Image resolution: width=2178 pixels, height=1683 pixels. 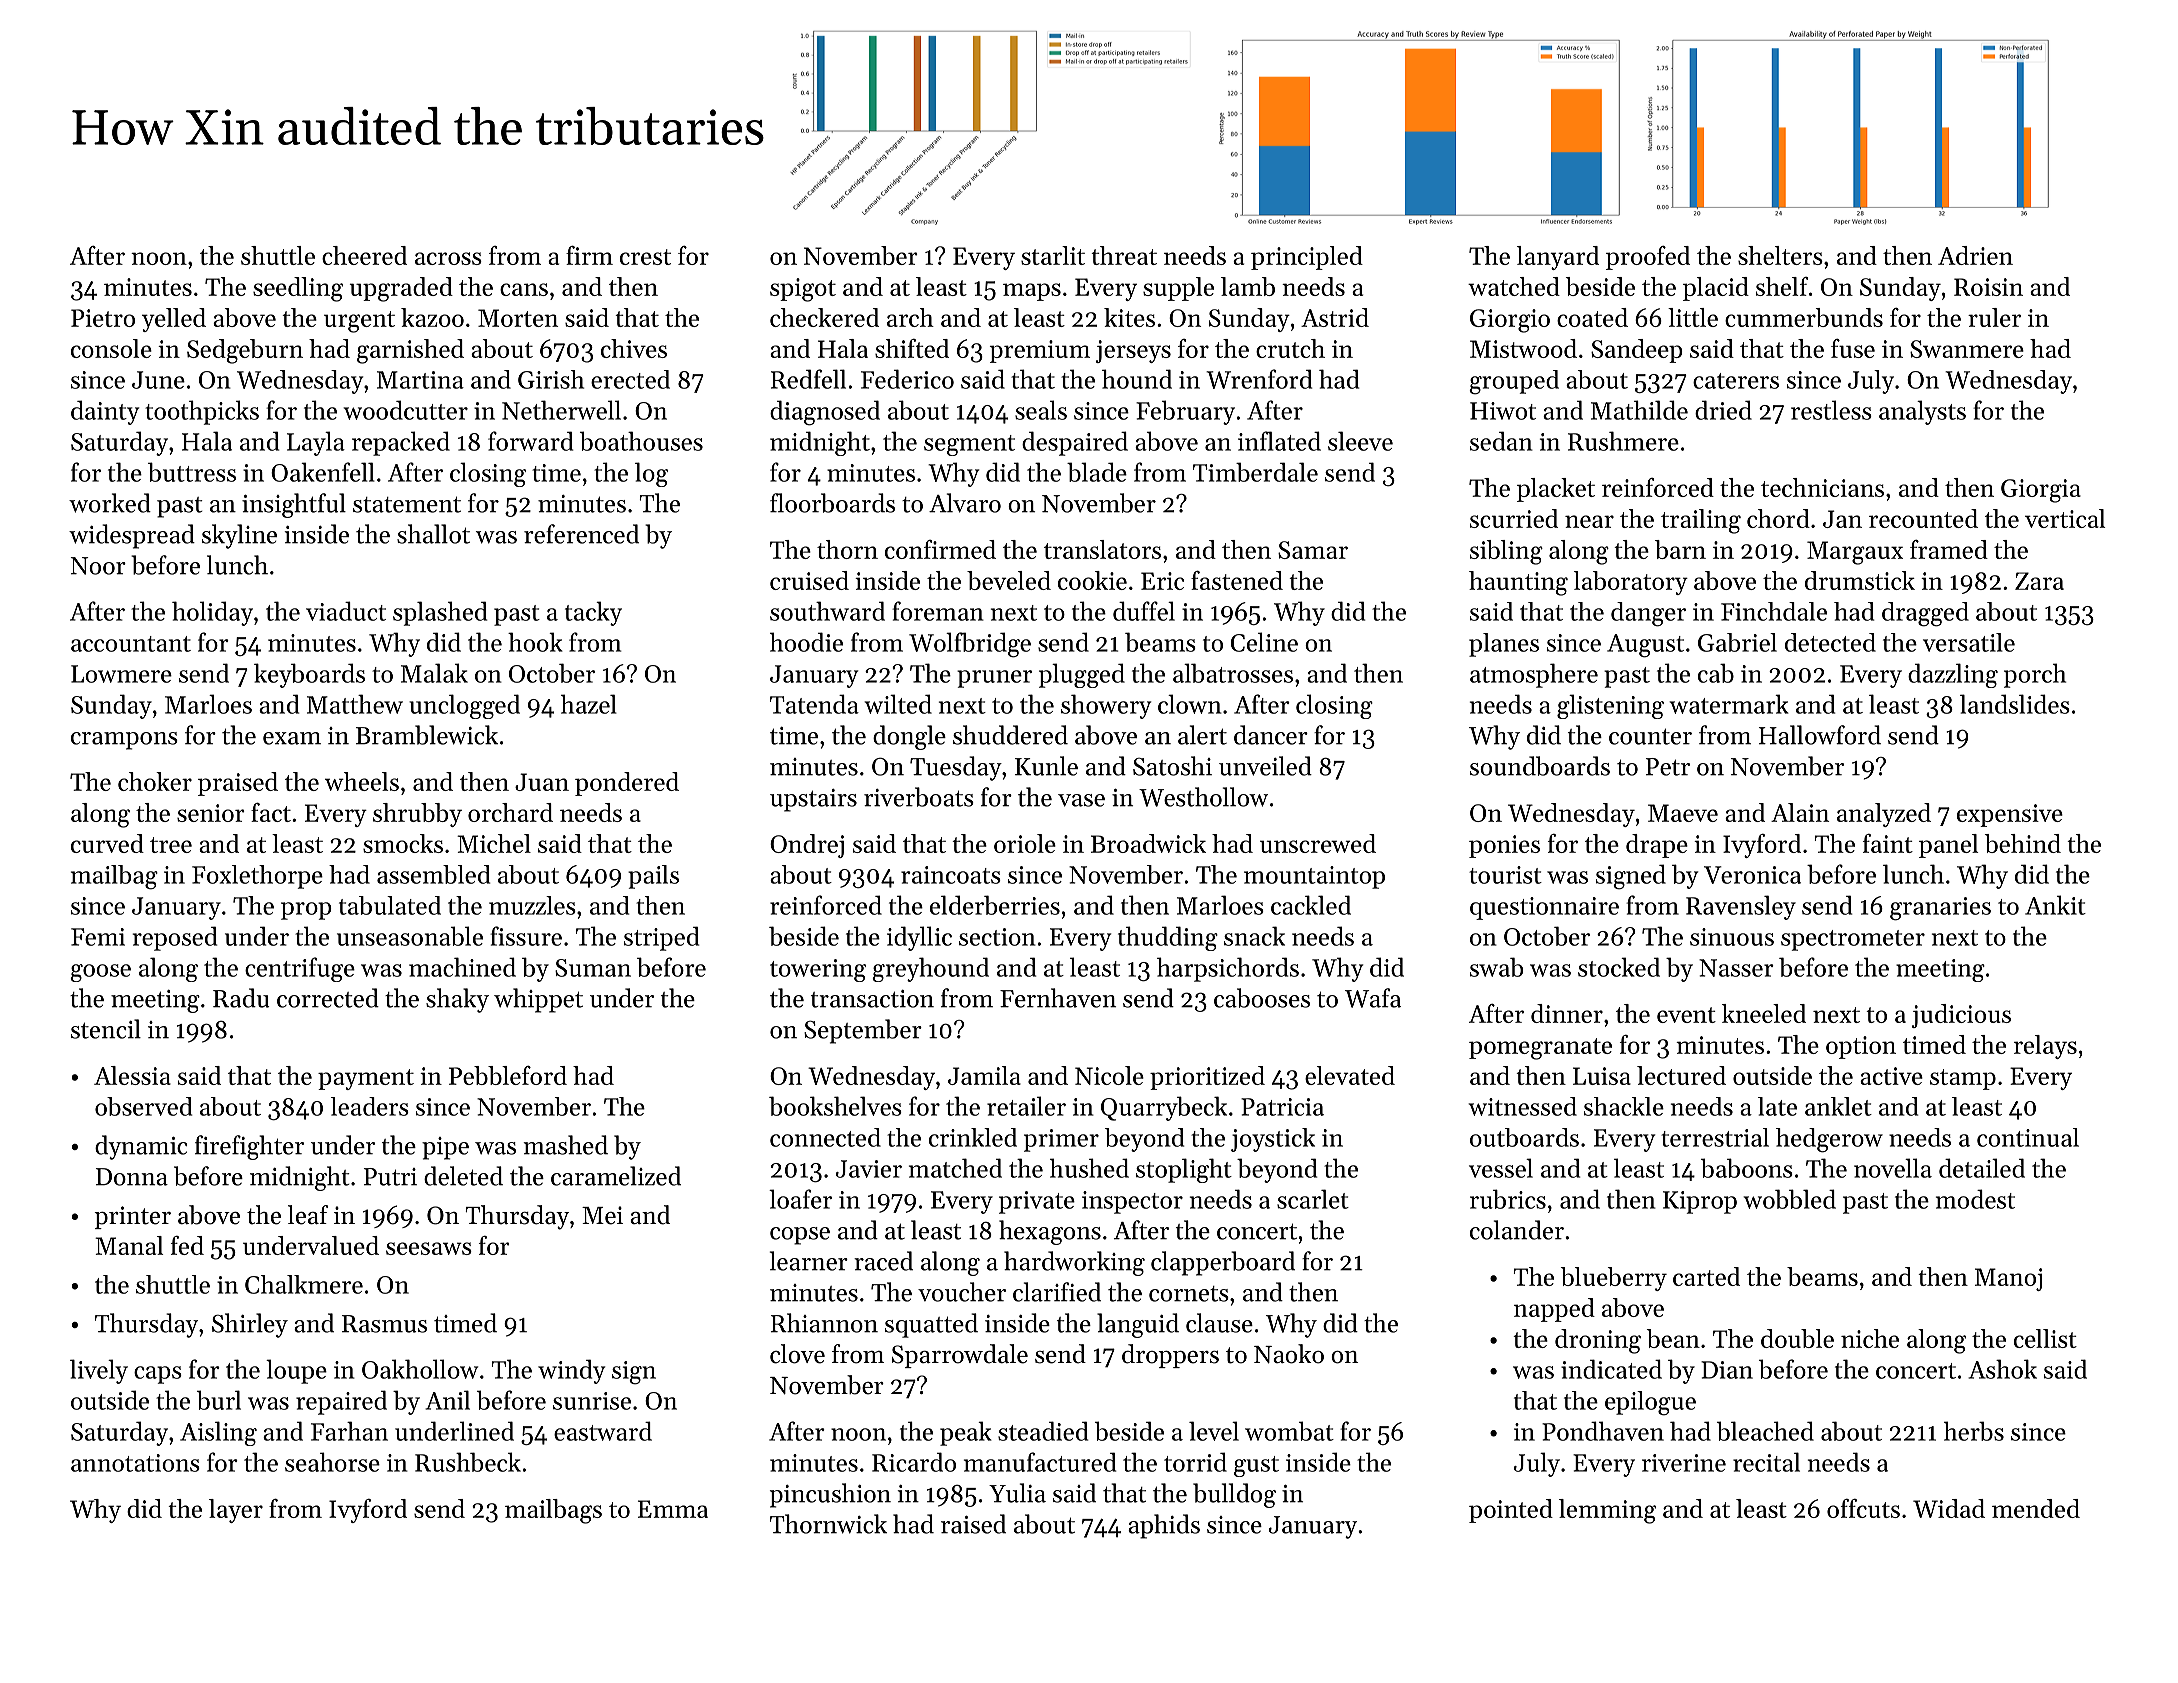 I want to click on Tatenda, so click(x=814, y=704).
